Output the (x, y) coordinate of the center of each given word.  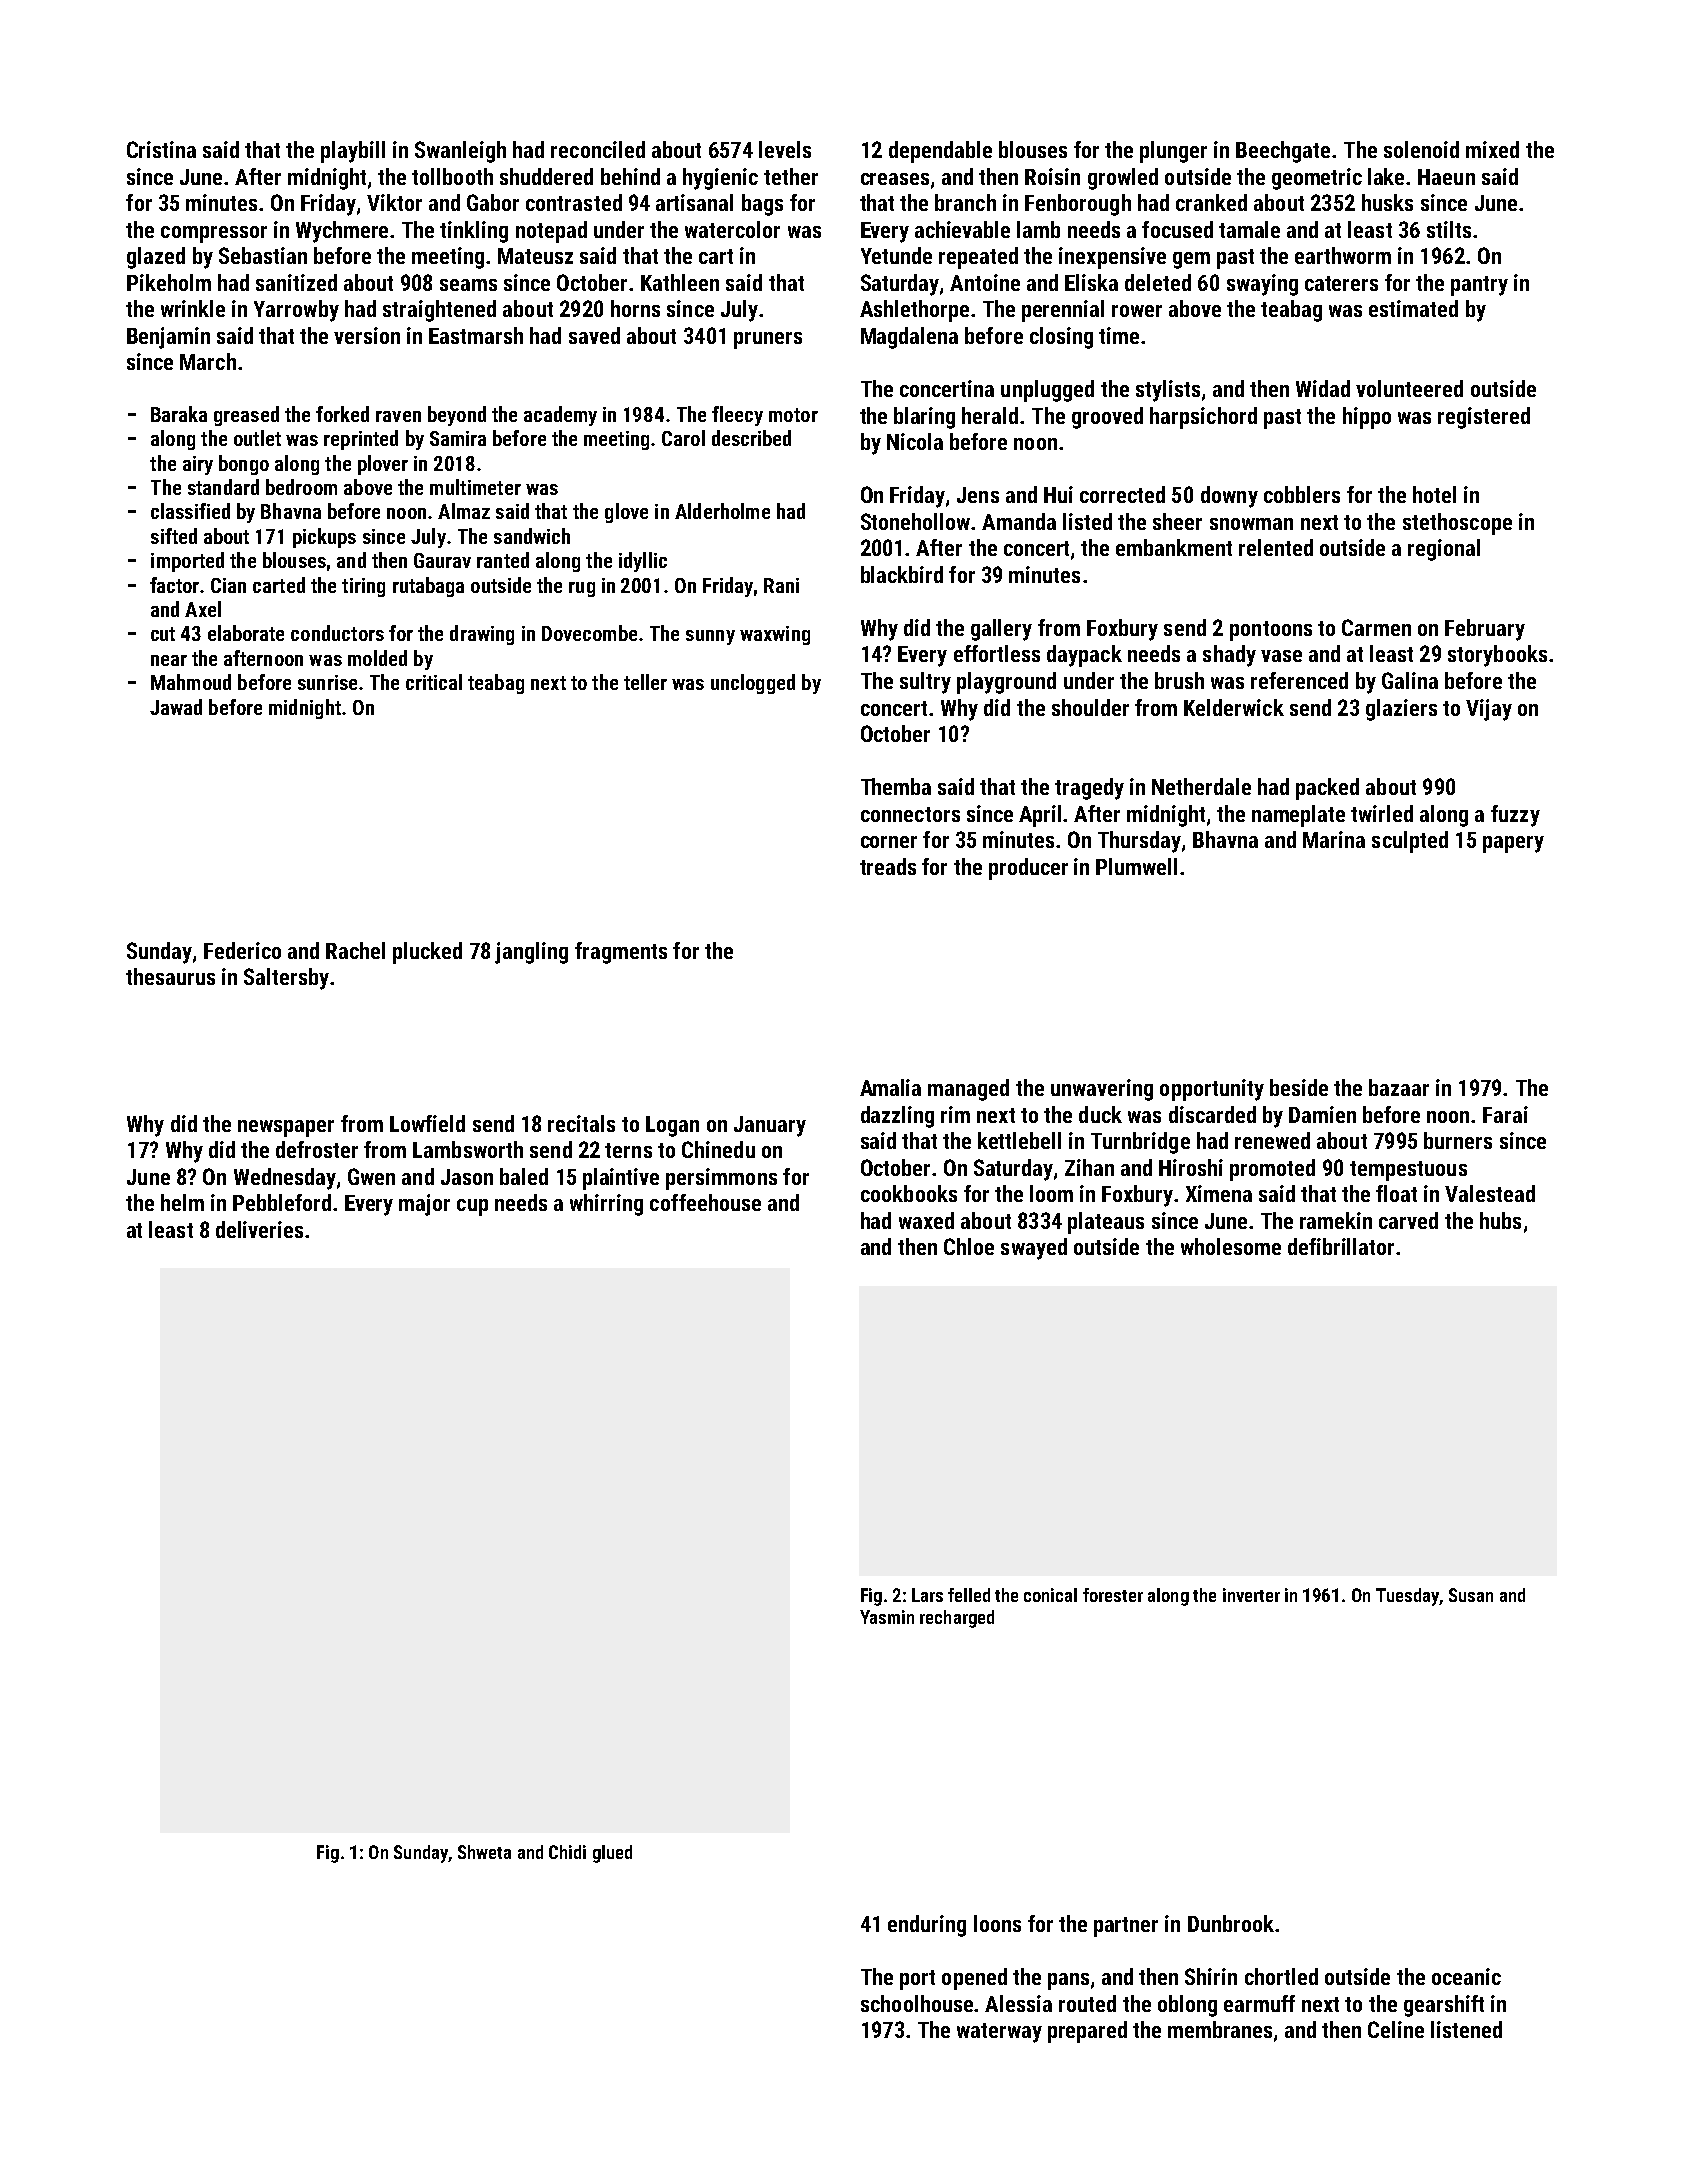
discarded (1212, 1114)
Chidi (567, 1852)
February (1485, 630)
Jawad (176, 707)
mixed (1492, 149)
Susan (1471, 1595)
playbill (353, 152)
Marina (1334, 839)
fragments (621, 953)
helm (182, 1202)
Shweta (484, 1852)
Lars (927, 1595)
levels (785, 149)
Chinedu (718, 1149)
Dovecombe (589, 633)
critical (434, 682)
